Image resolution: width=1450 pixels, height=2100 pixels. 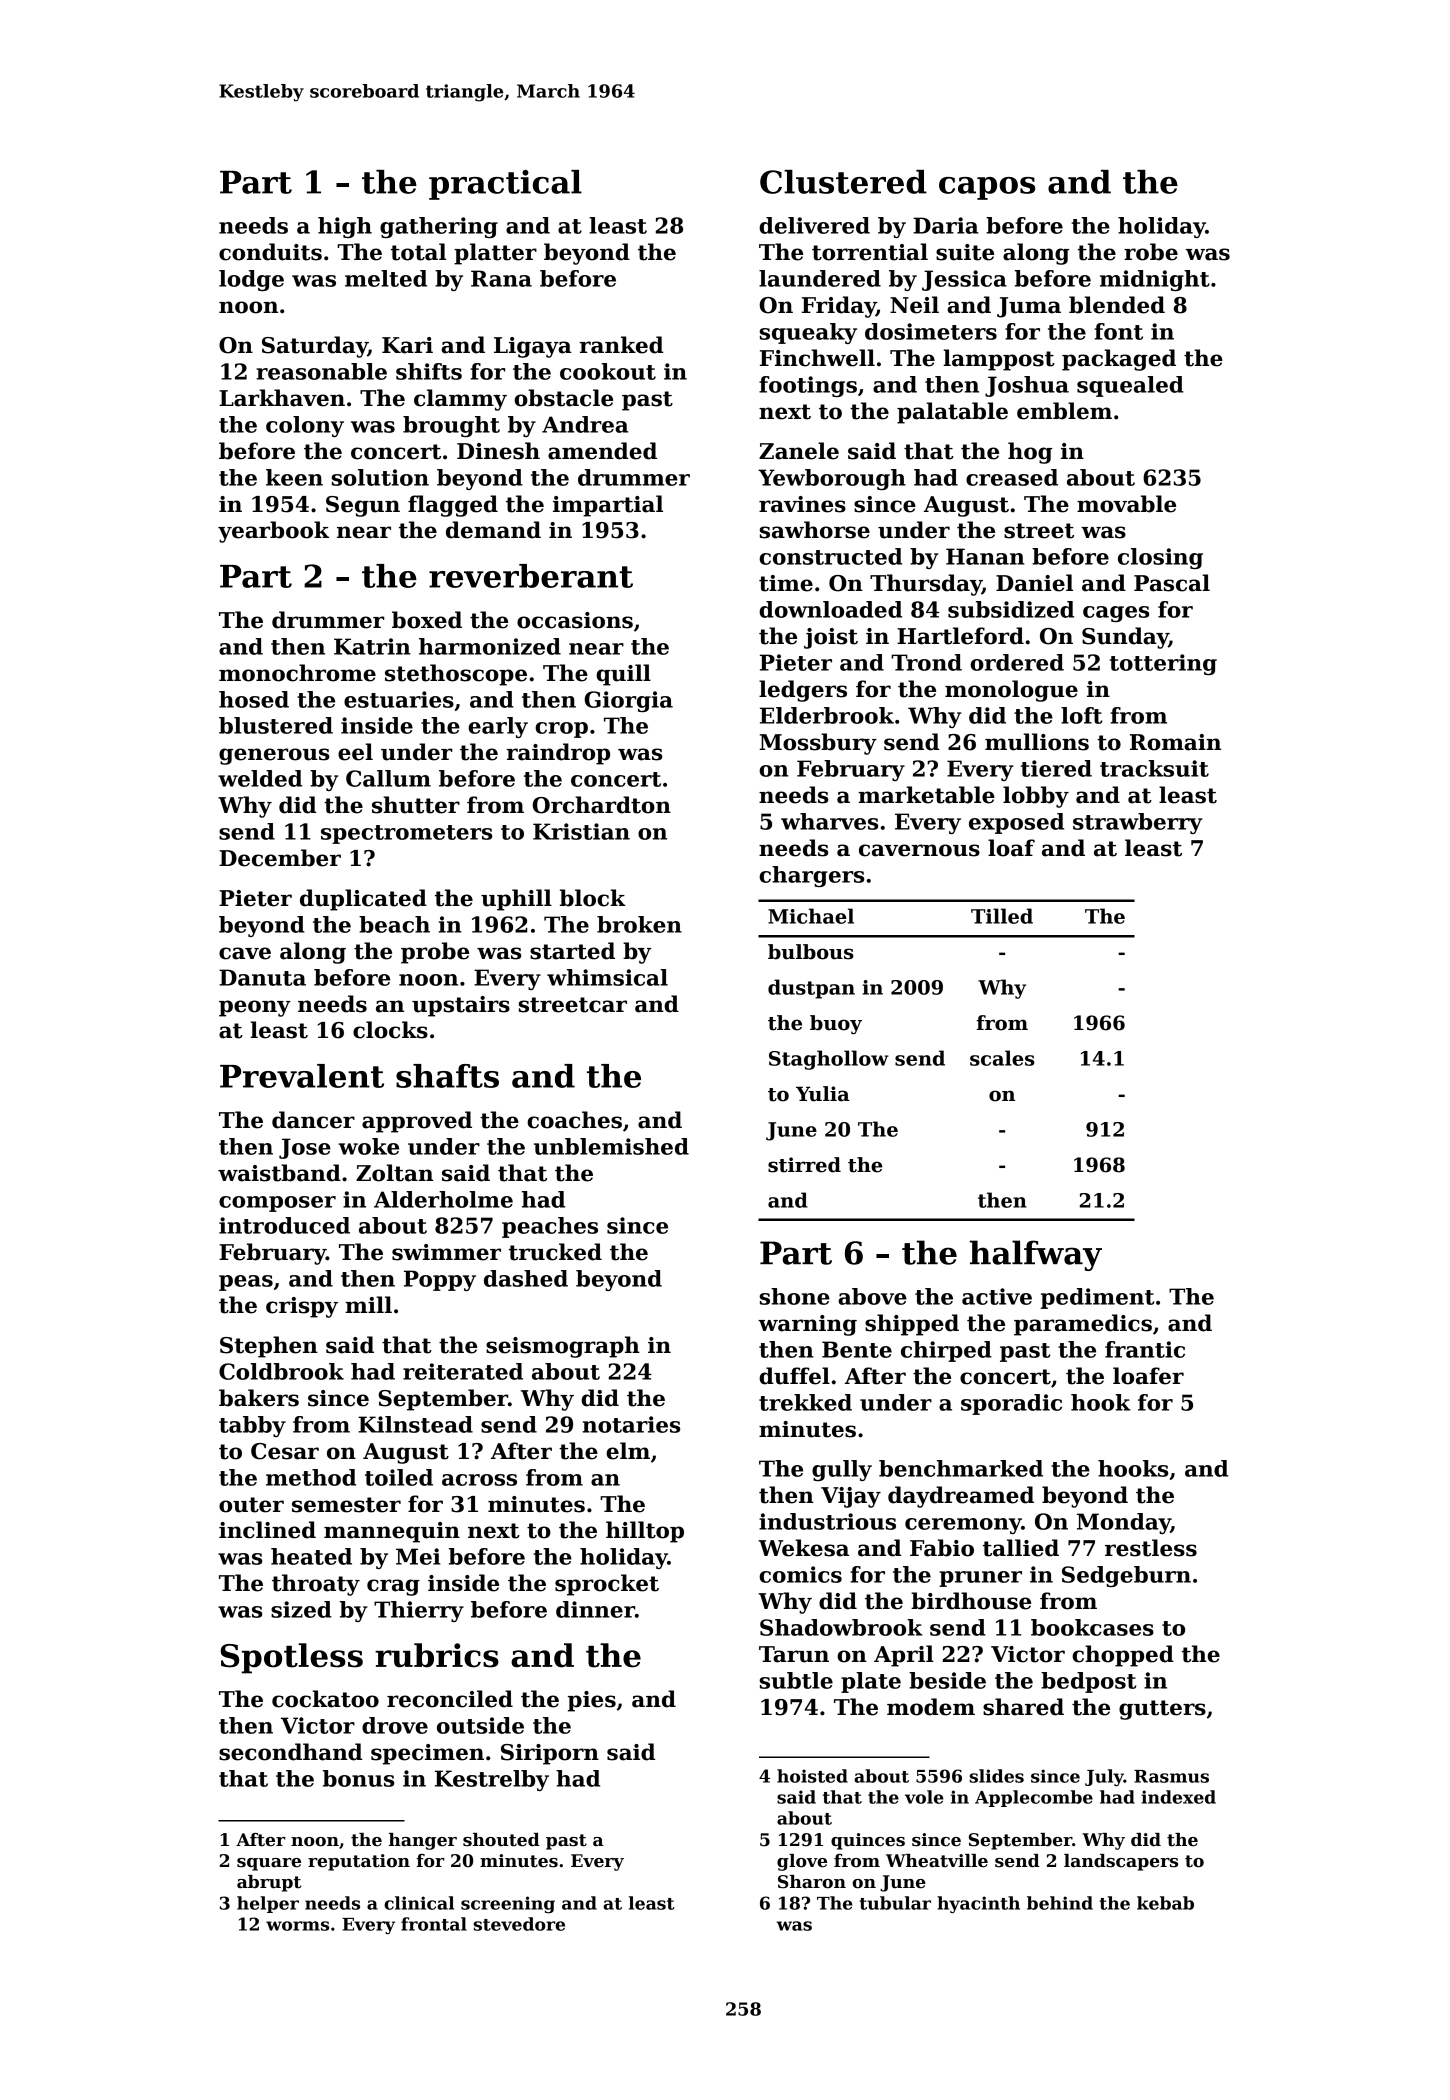 I want to click on stirred, so click(x=804, y=1165).
